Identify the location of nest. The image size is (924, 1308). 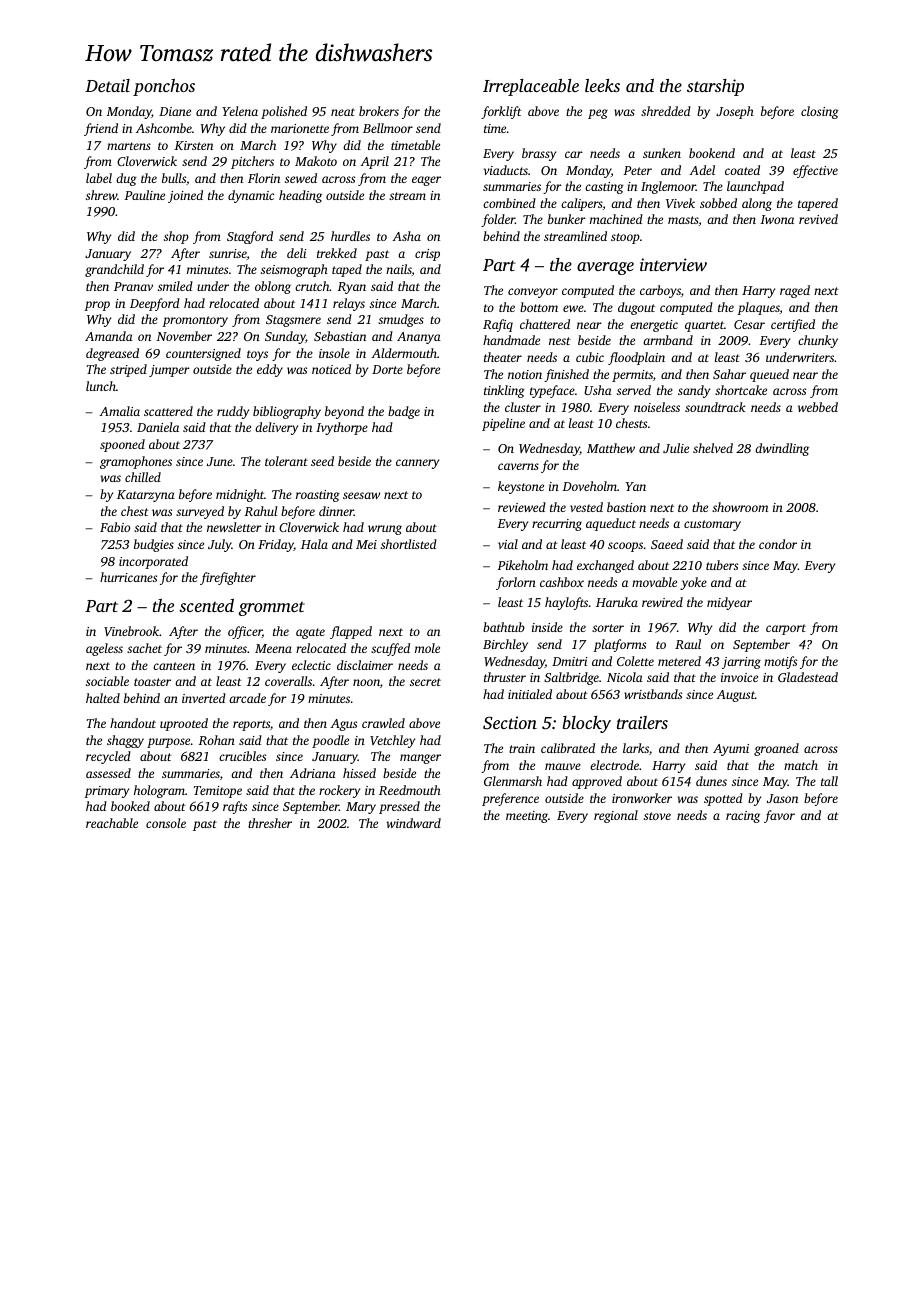
(560, 341).
